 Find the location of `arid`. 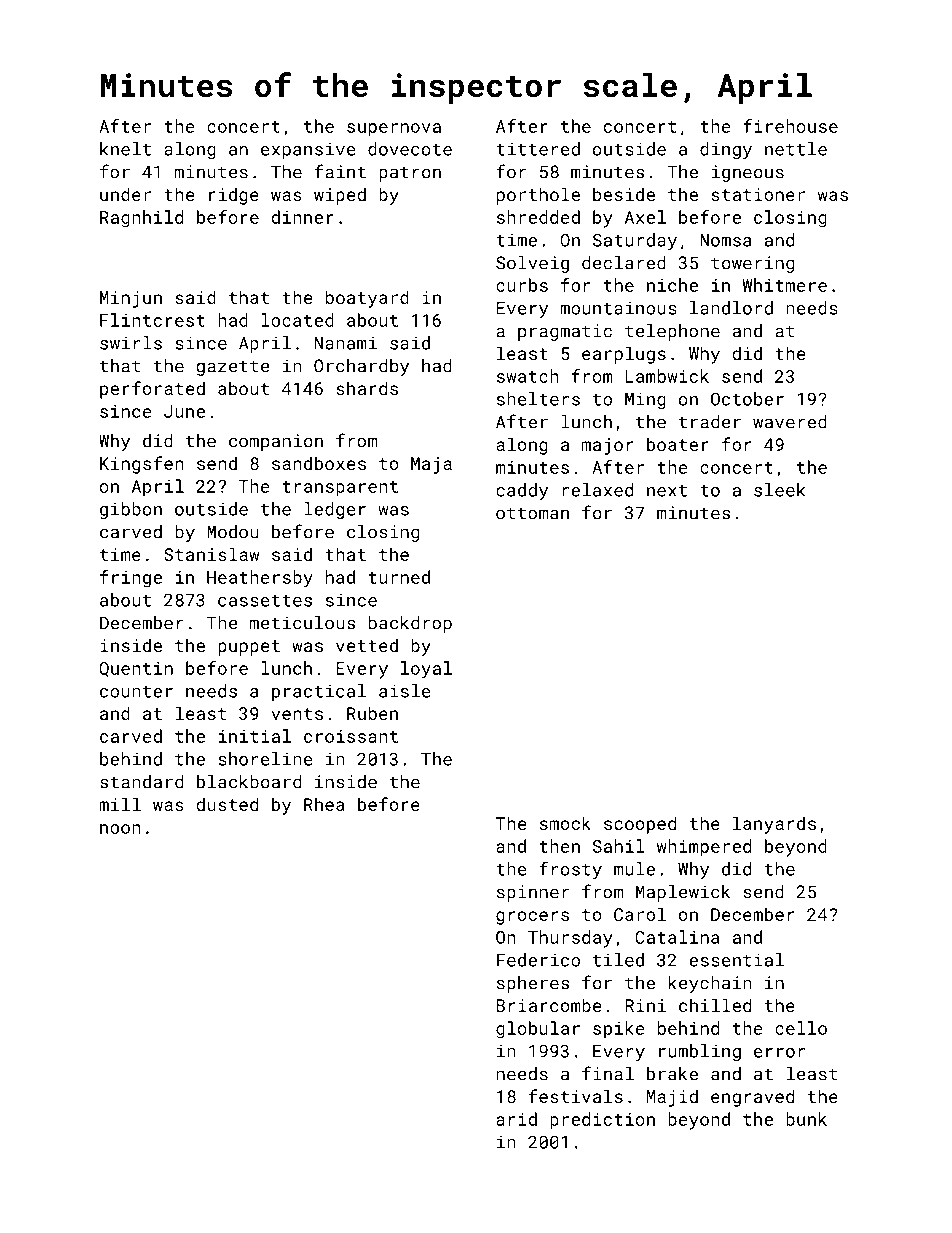

arid is located at coordinates (516, 1119).
